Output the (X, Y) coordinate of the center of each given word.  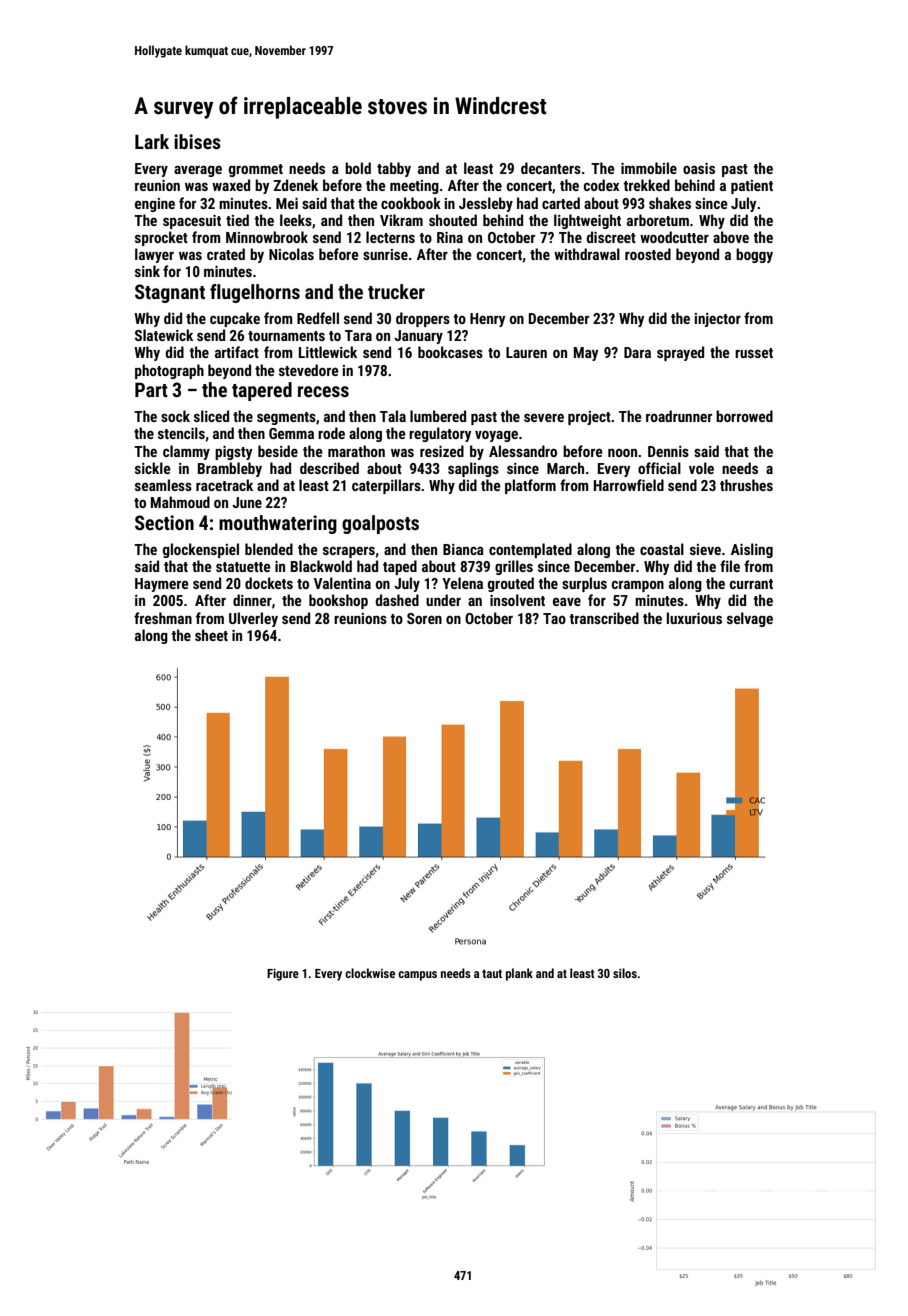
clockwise (370, 973)
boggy (754, 255)
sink (147, 271)
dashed (397, 600)
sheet (211, 635)
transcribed (604, 618)
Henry (487, 320)
